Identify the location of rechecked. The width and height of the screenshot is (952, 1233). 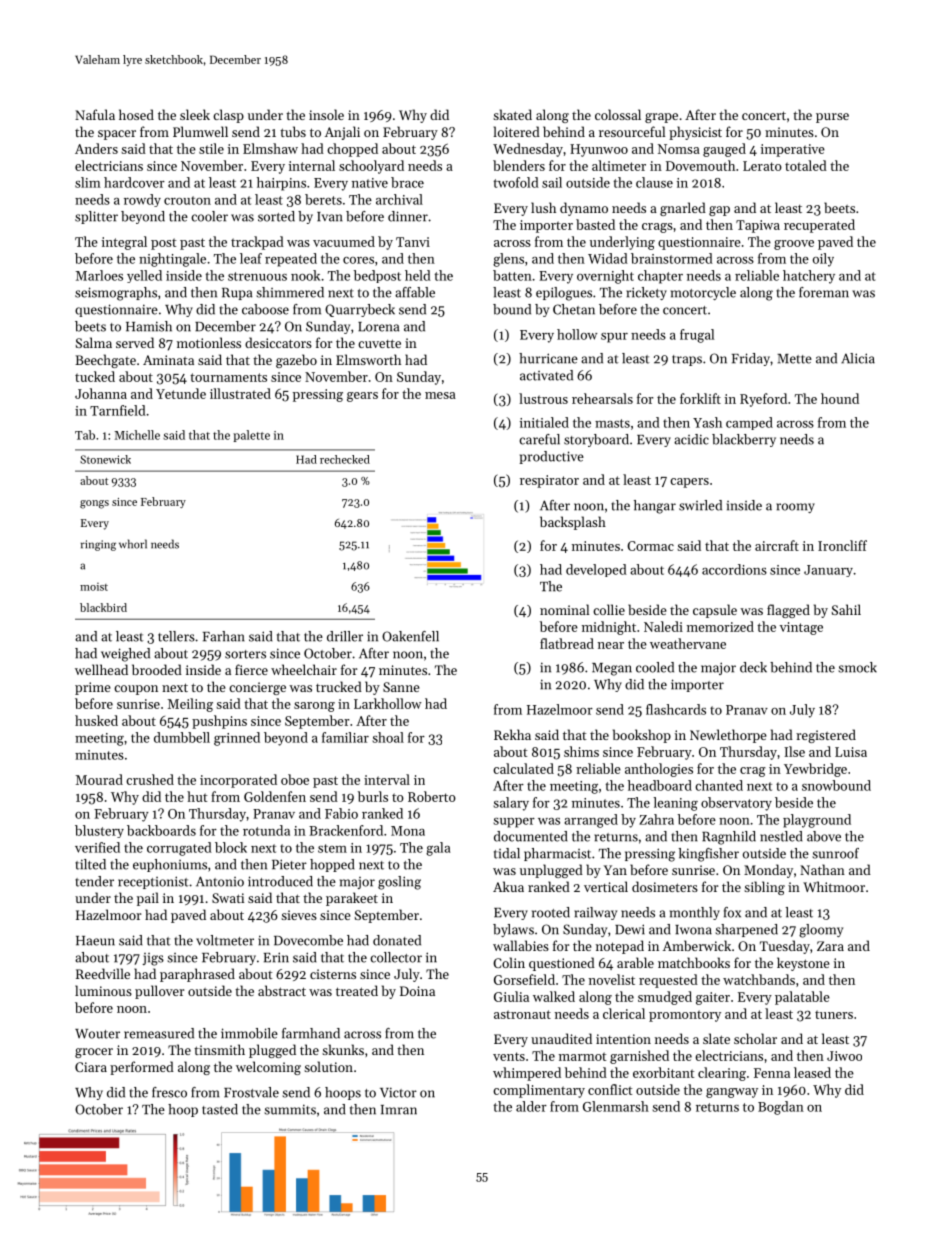
(345, 459).
